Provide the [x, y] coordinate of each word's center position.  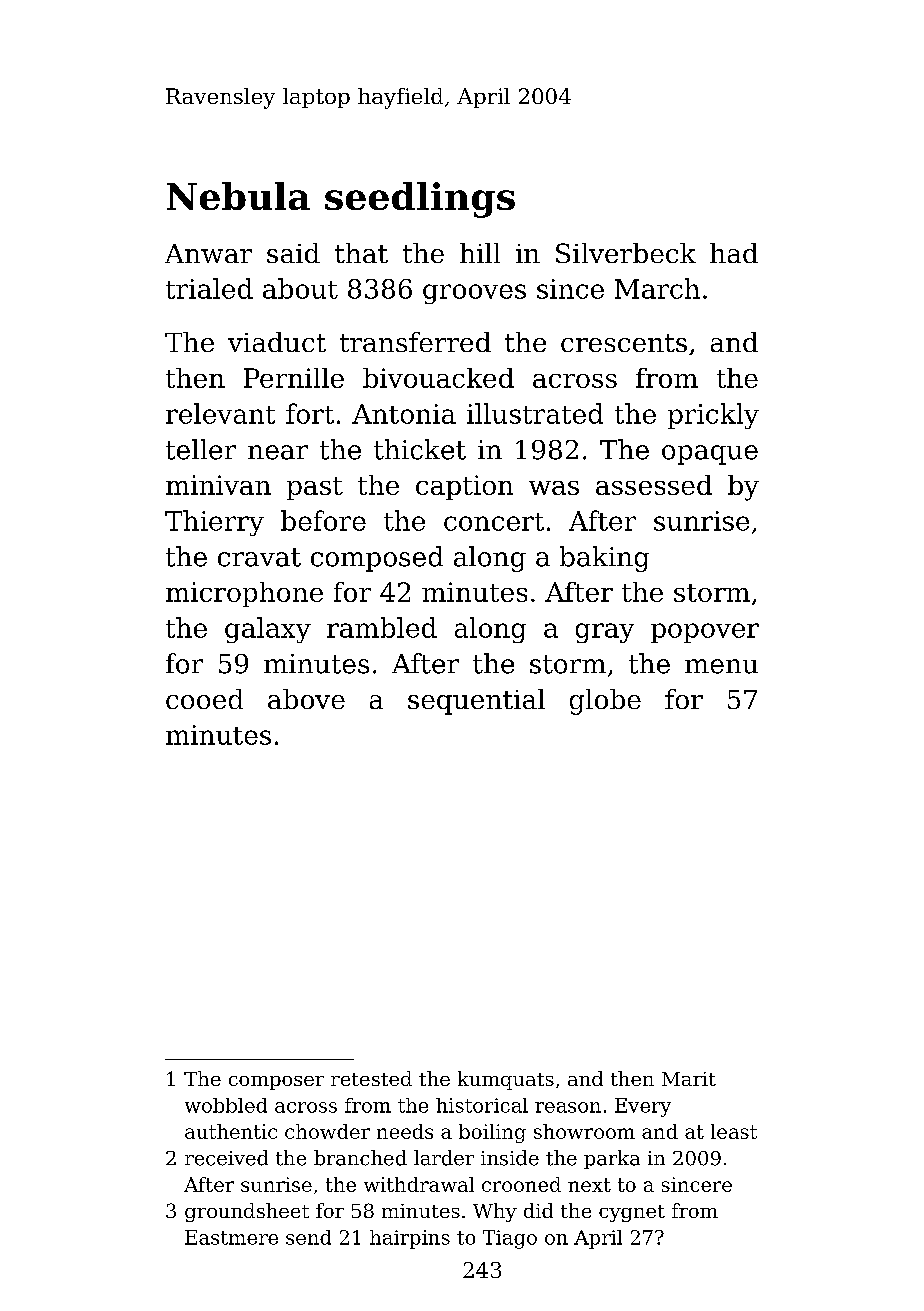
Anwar [208, 253]
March [657, 288]
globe [605, 702]
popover [705, 633]
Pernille [294, 378]
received [226, 1158]
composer [276, 1083]
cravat [259, 557]
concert [494, 522]
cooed [204, 699]
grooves [474, 294]
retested [371, 1078]
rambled [382, 627]
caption [464, 487]
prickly [713, 416]
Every [643, 1107]
